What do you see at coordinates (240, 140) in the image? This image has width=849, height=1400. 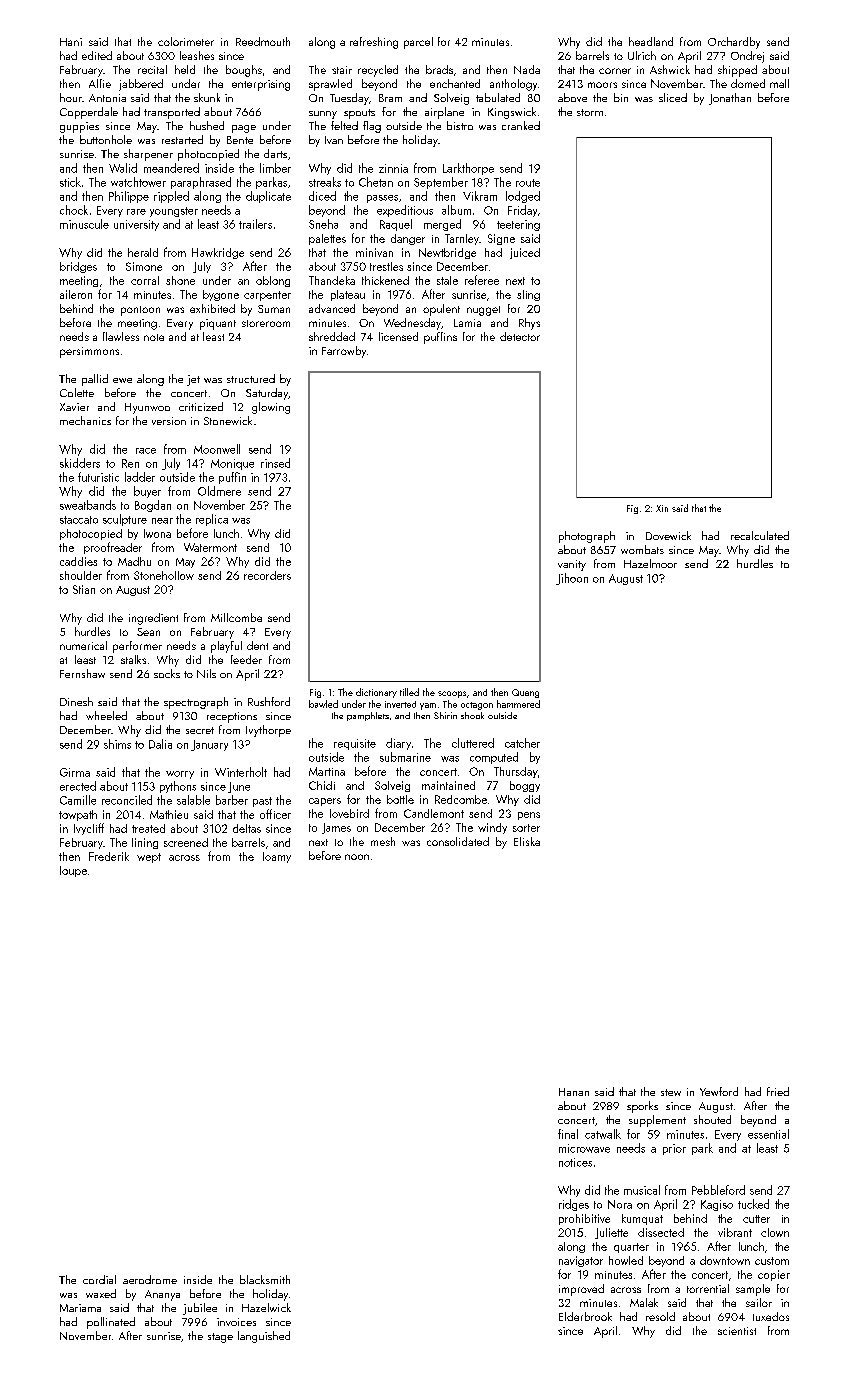 I see `Bente` at bounding box center [240, 140].
